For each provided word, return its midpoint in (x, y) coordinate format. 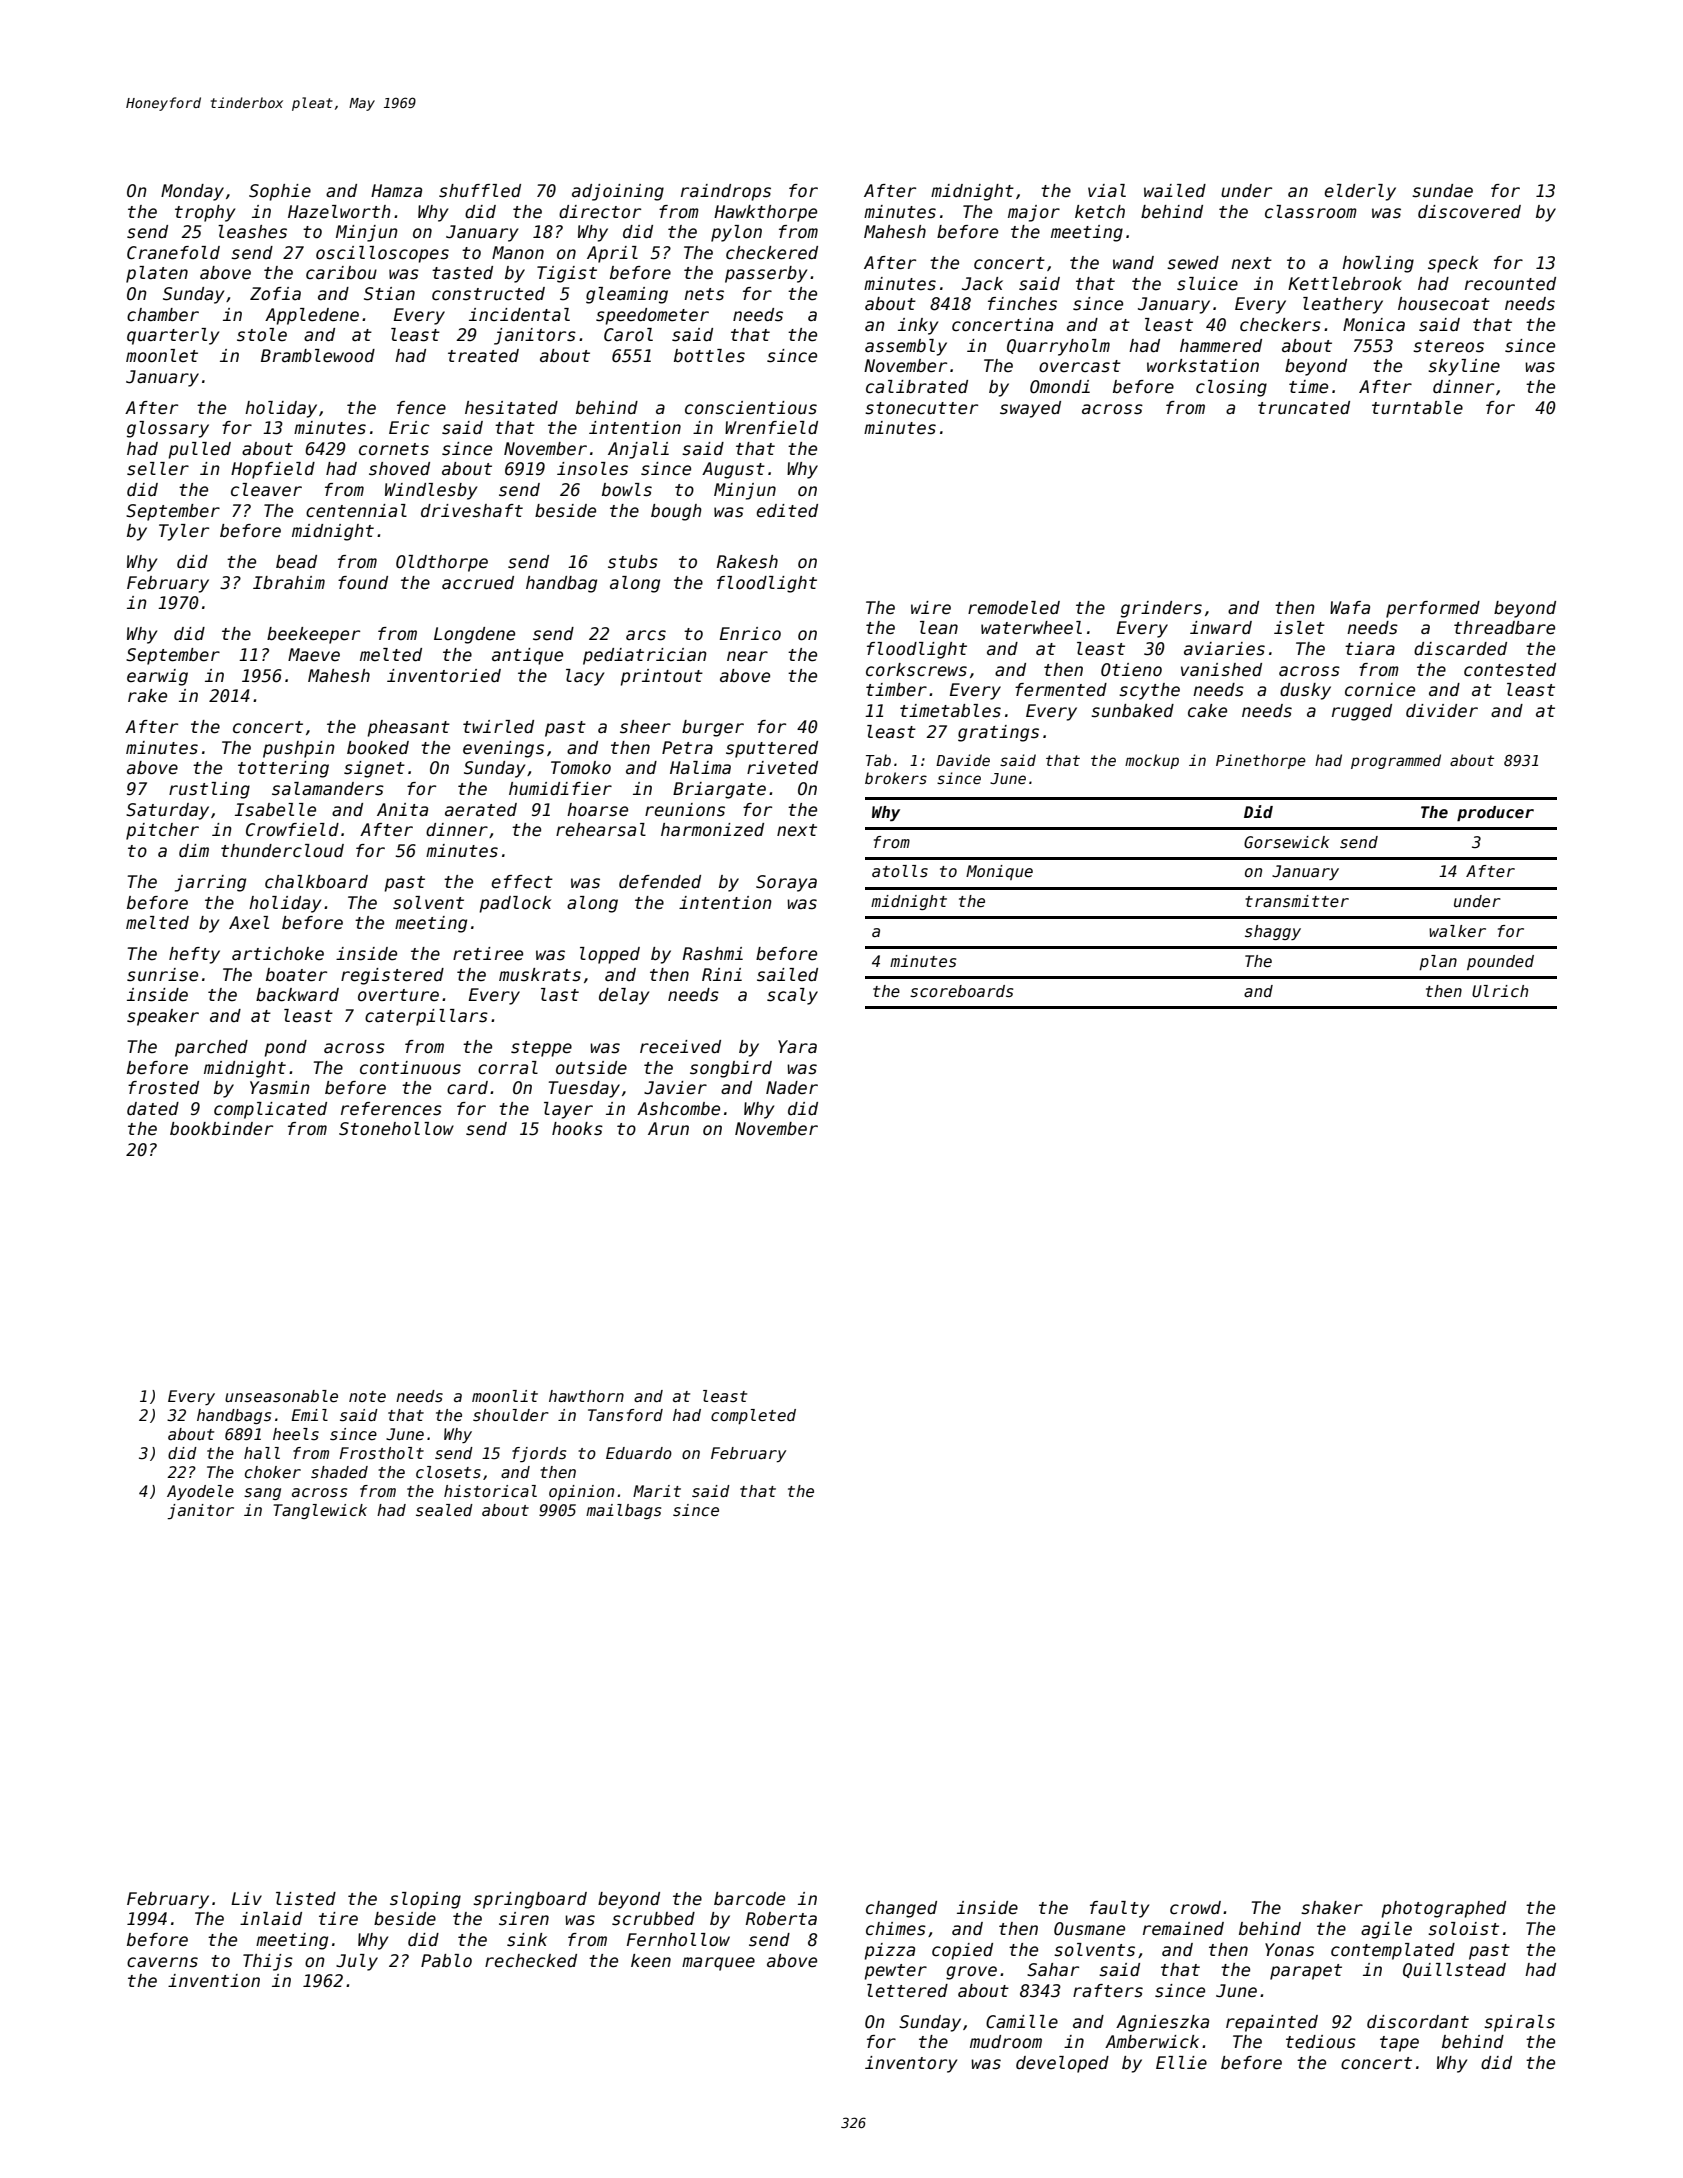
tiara (1370, 649)
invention (214, 1981)
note (367, 1396)
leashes (252, 232)
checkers (1280, 325)
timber (896, 690)
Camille (1022, 2022)
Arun (668, 1128)
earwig (157, 677)
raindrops (726, 192)
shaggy (1273, 932)
